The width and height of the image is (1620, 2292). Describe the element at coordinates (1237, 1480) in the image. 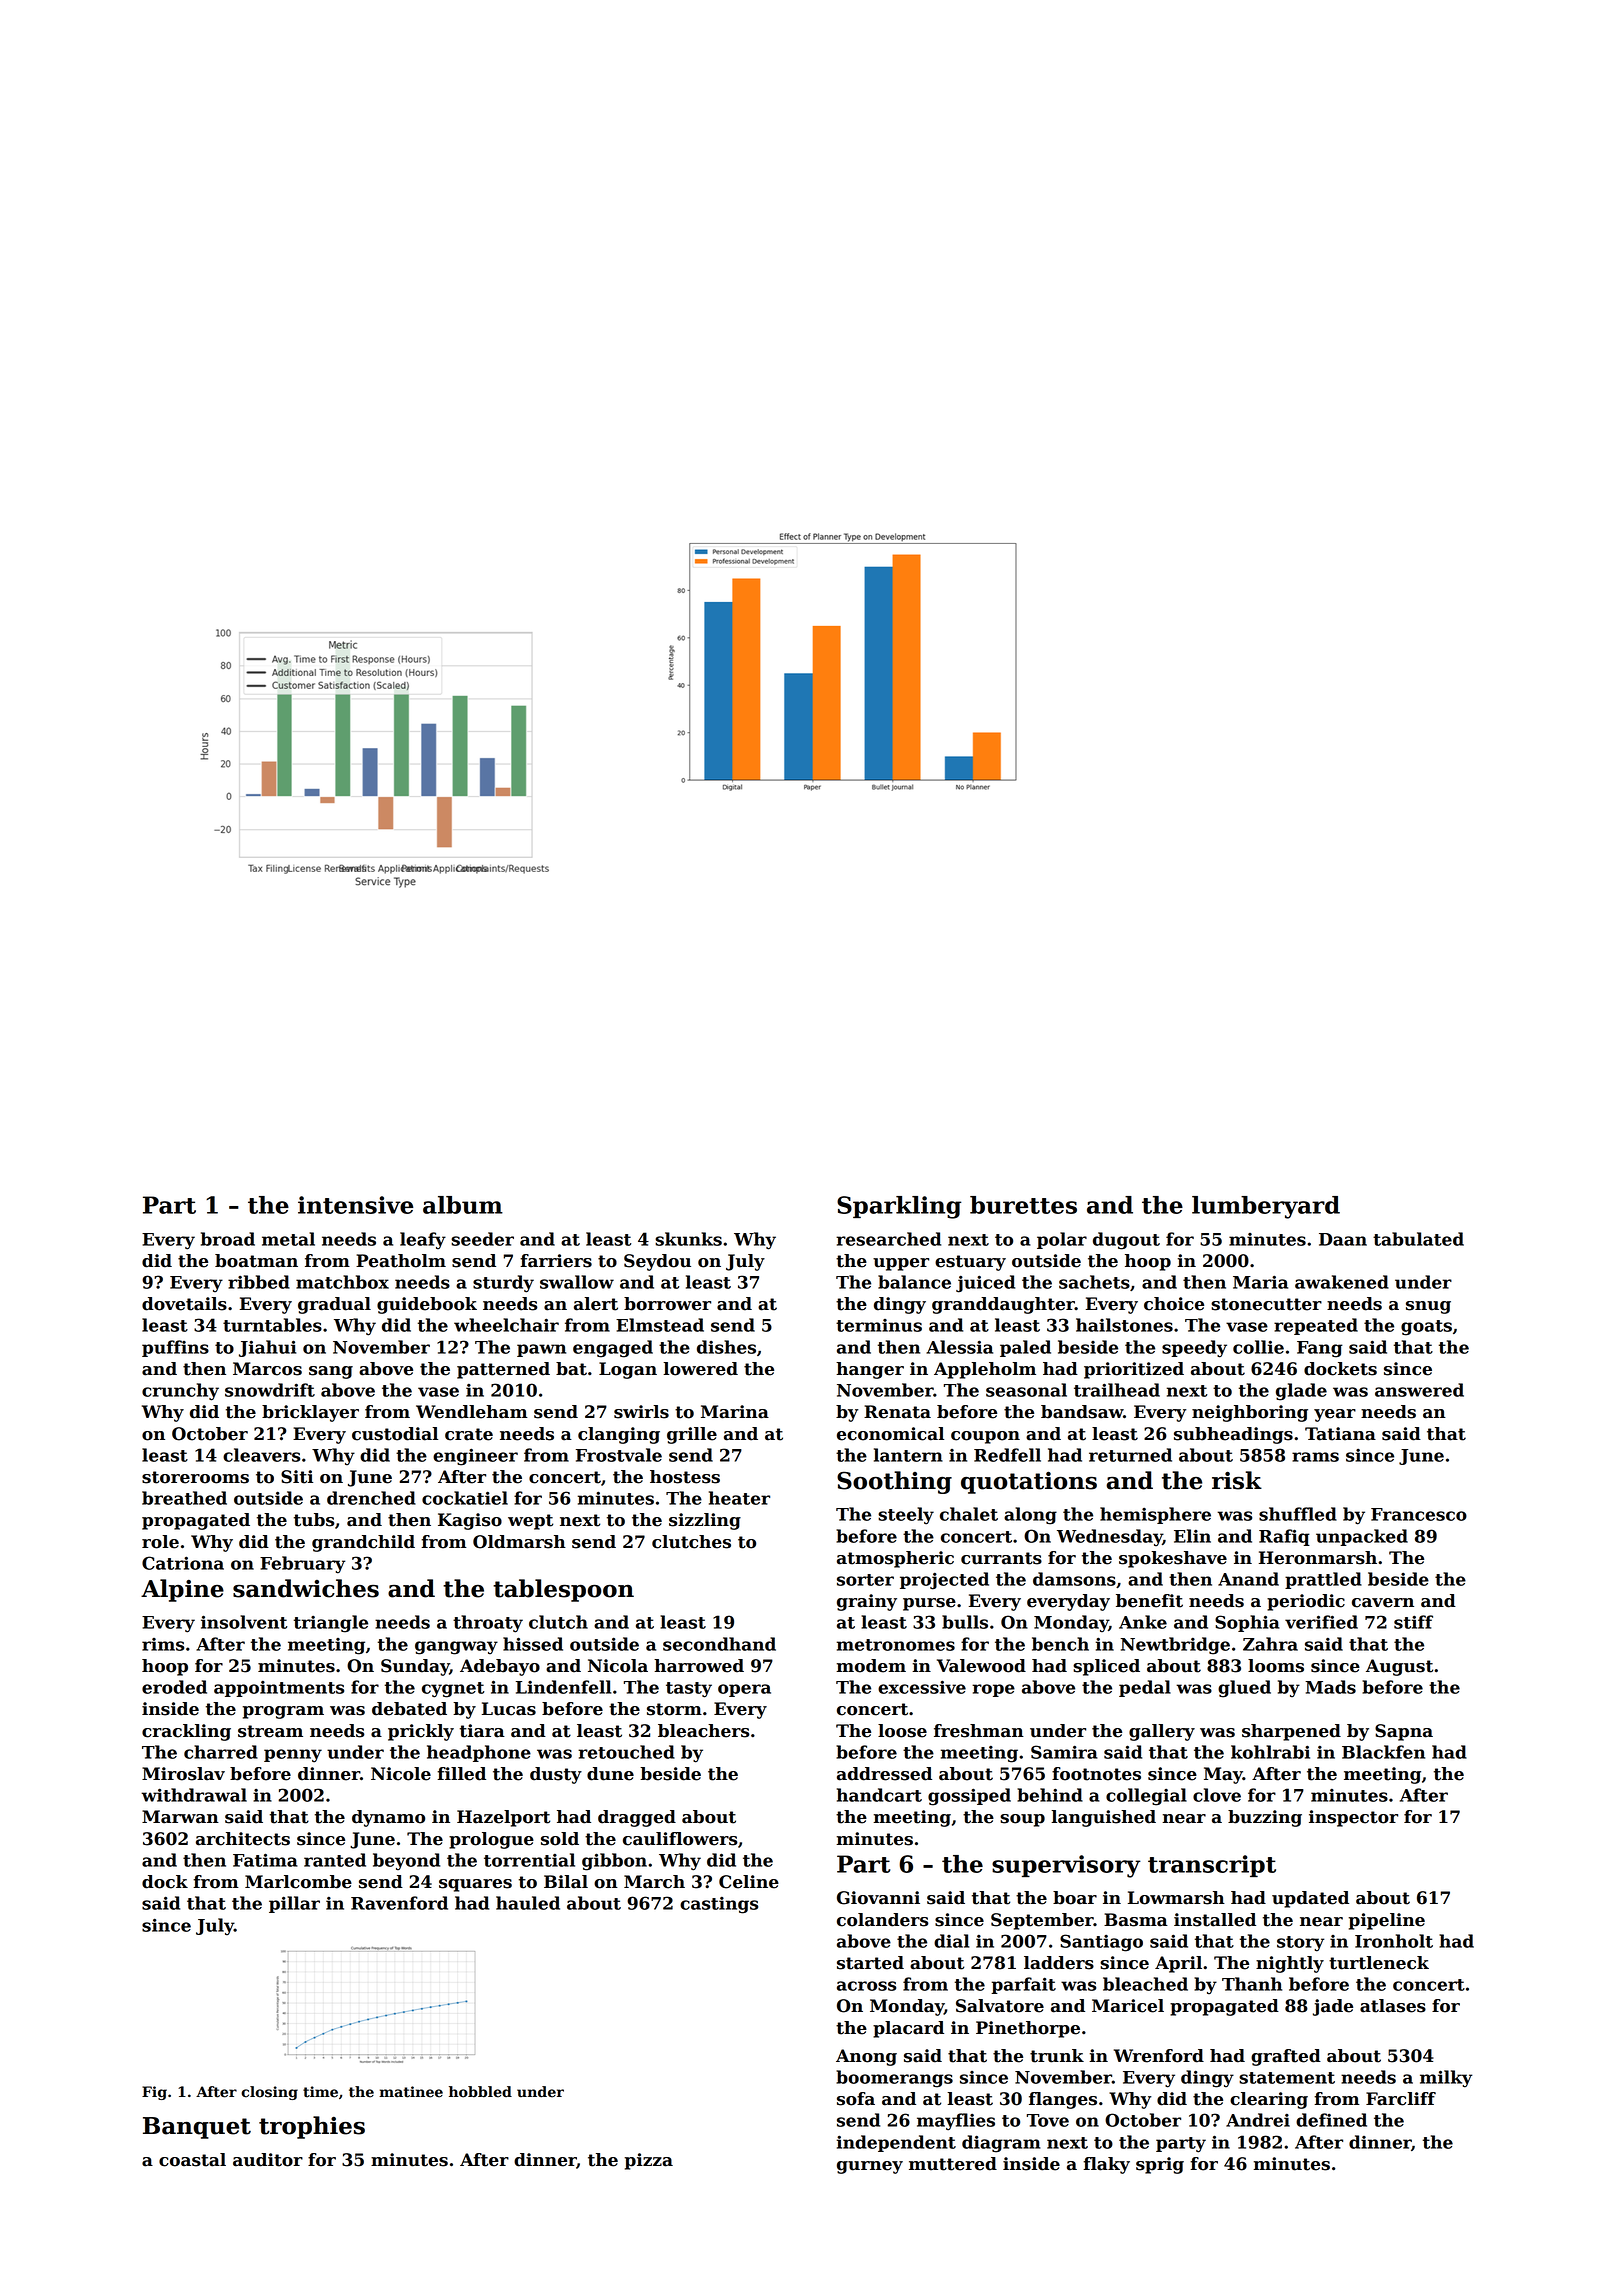

I see `risk` at that location.
